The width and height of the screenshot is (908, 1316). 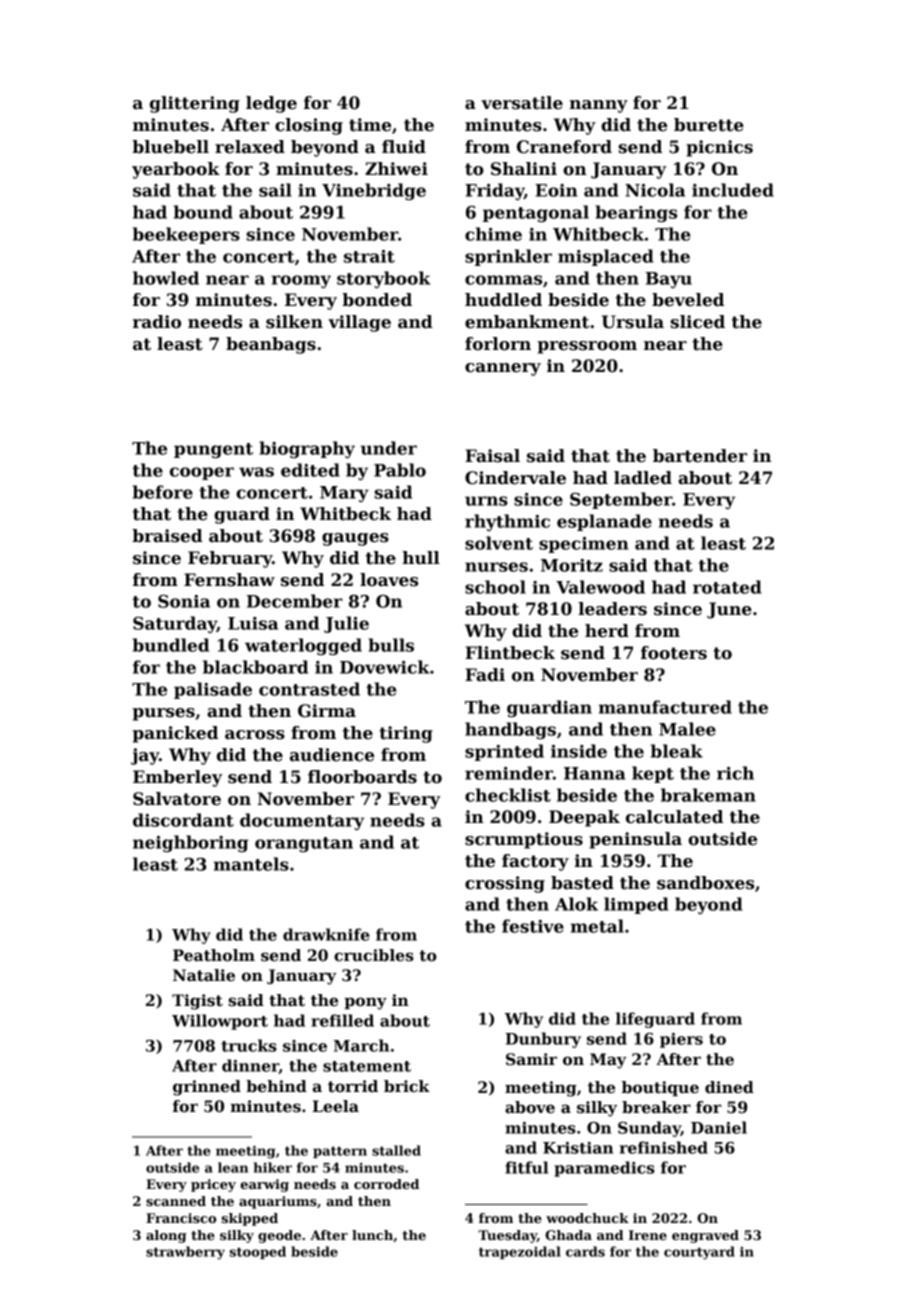 What do you see at coordinates (709, 125) in the screenshot?
I see `burette` at bounding box center [709, 125].
